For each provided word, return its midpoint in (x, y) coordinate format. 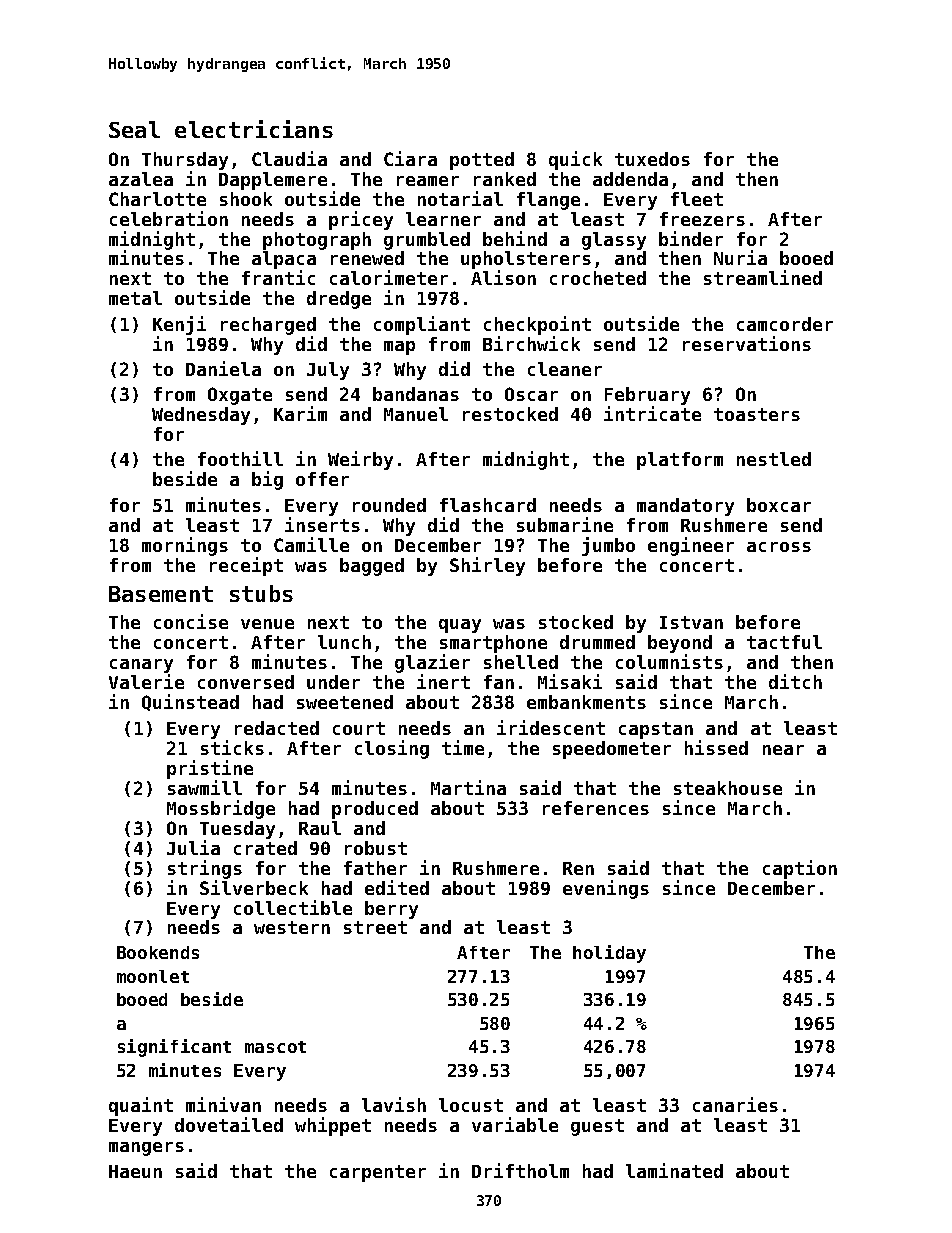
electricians (254, 129)
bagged (372, 567)
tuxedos (652, 159)
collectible (293, 907)
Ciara (410, 158)
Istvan (691, 622)
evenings (606, 889)
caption (800, 869)
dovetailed (229, 1124)
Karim (300, 413)
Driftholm (520, 1170)
